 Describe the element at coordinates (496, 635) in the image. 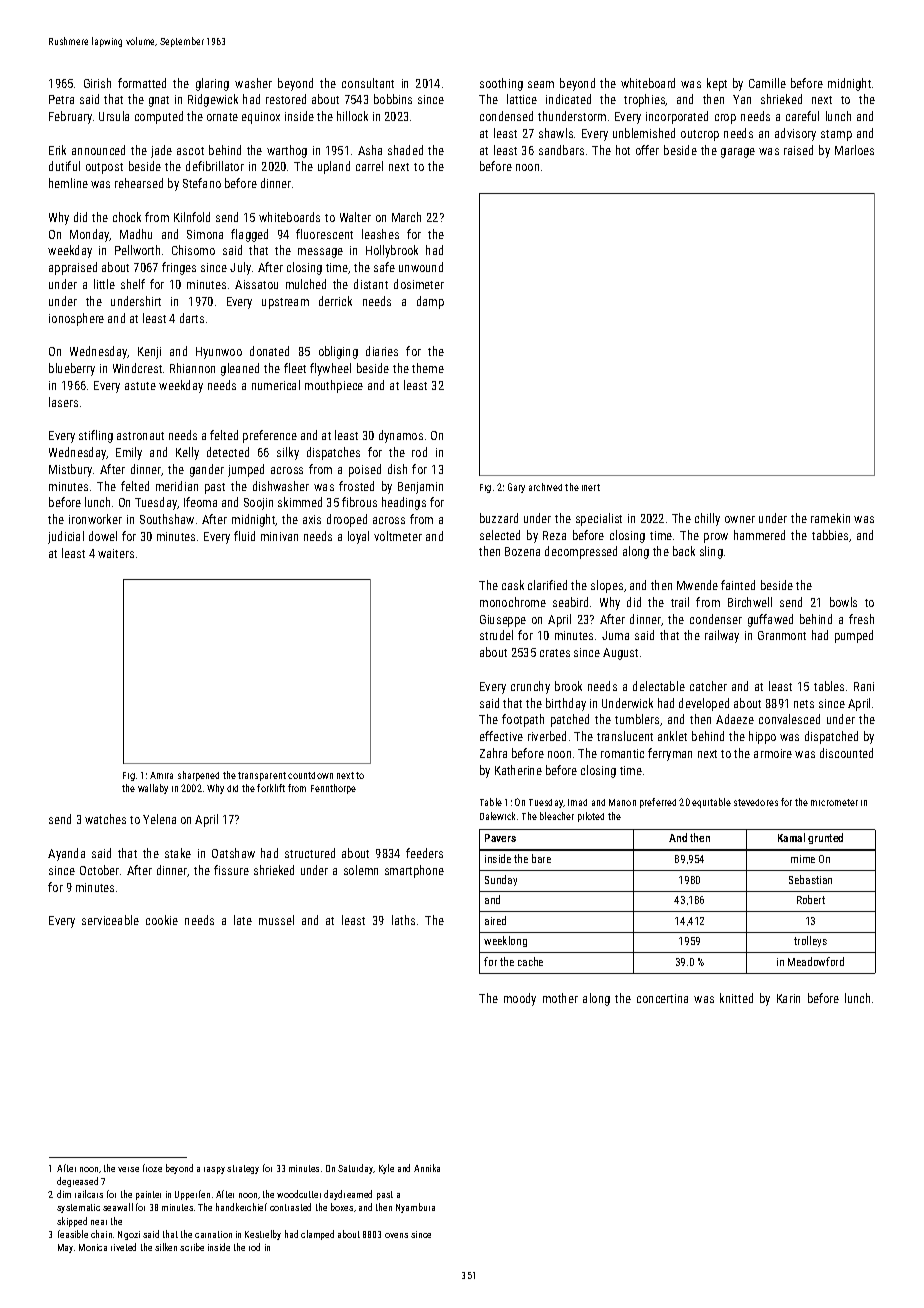

I see `strudel` at that location.
